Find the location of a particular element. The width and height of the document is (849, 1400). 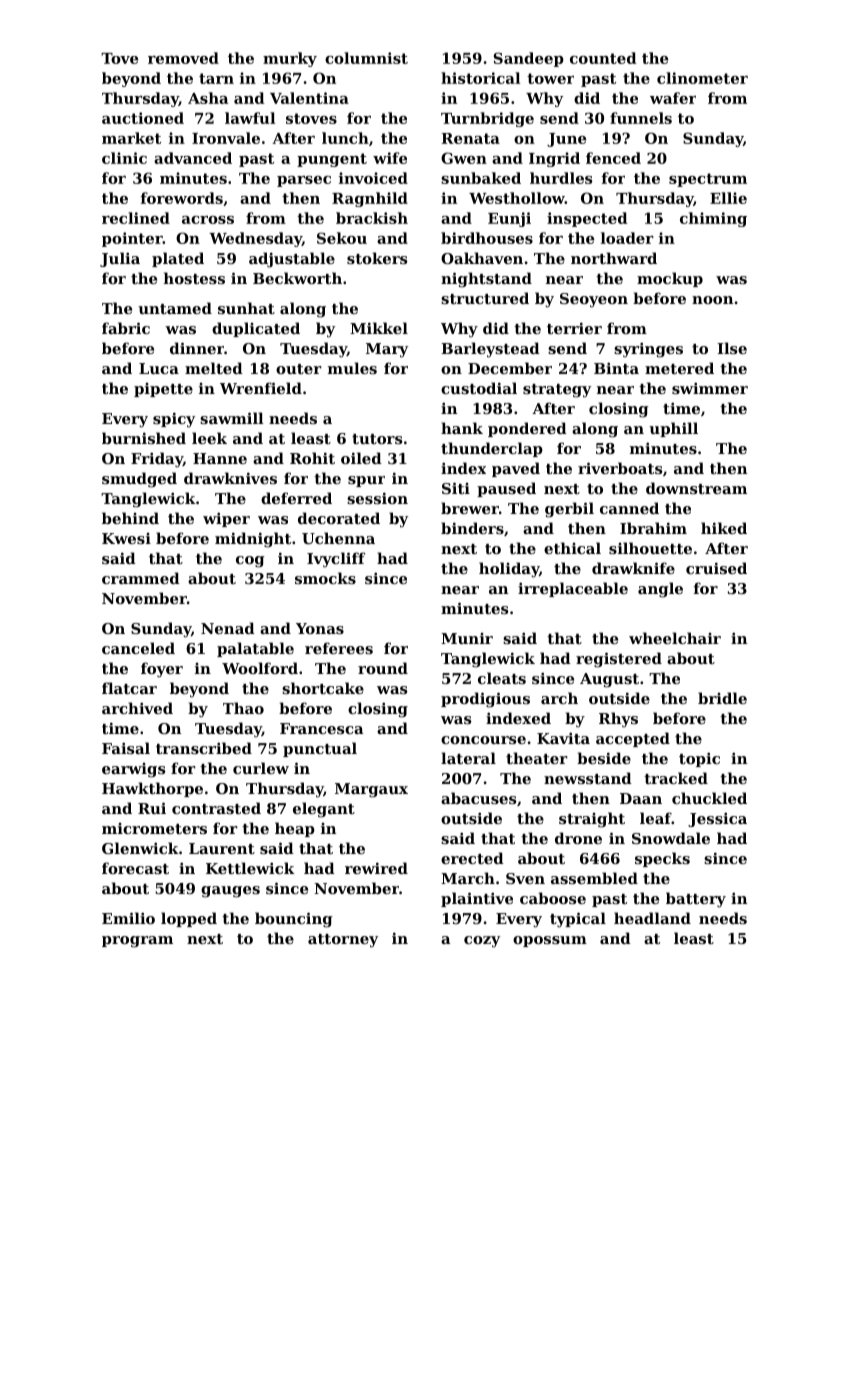

riverboats is located at coordinates (620, 468).
